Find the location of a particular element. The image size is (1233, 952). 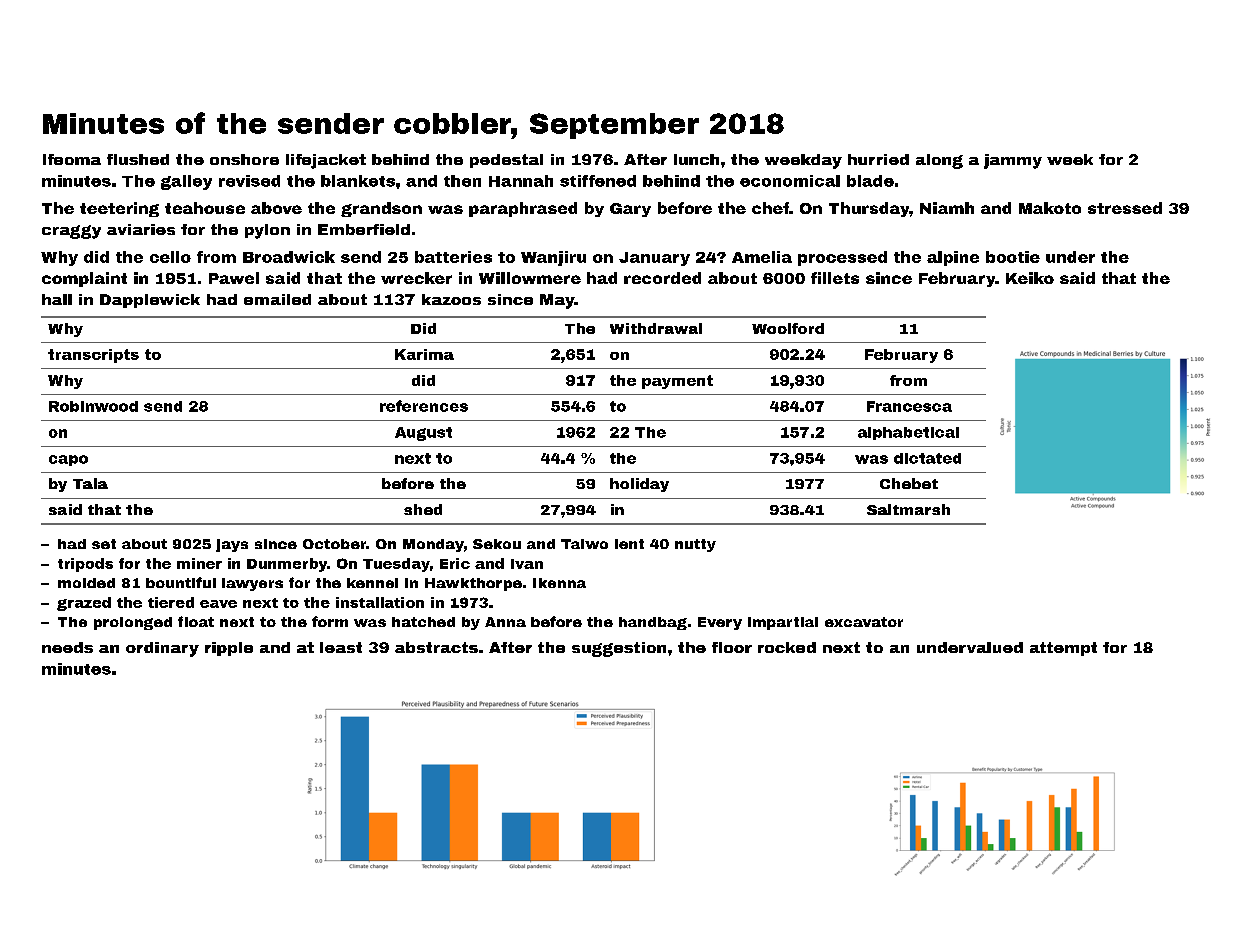

hurried is located at coordinates (878, 159).
